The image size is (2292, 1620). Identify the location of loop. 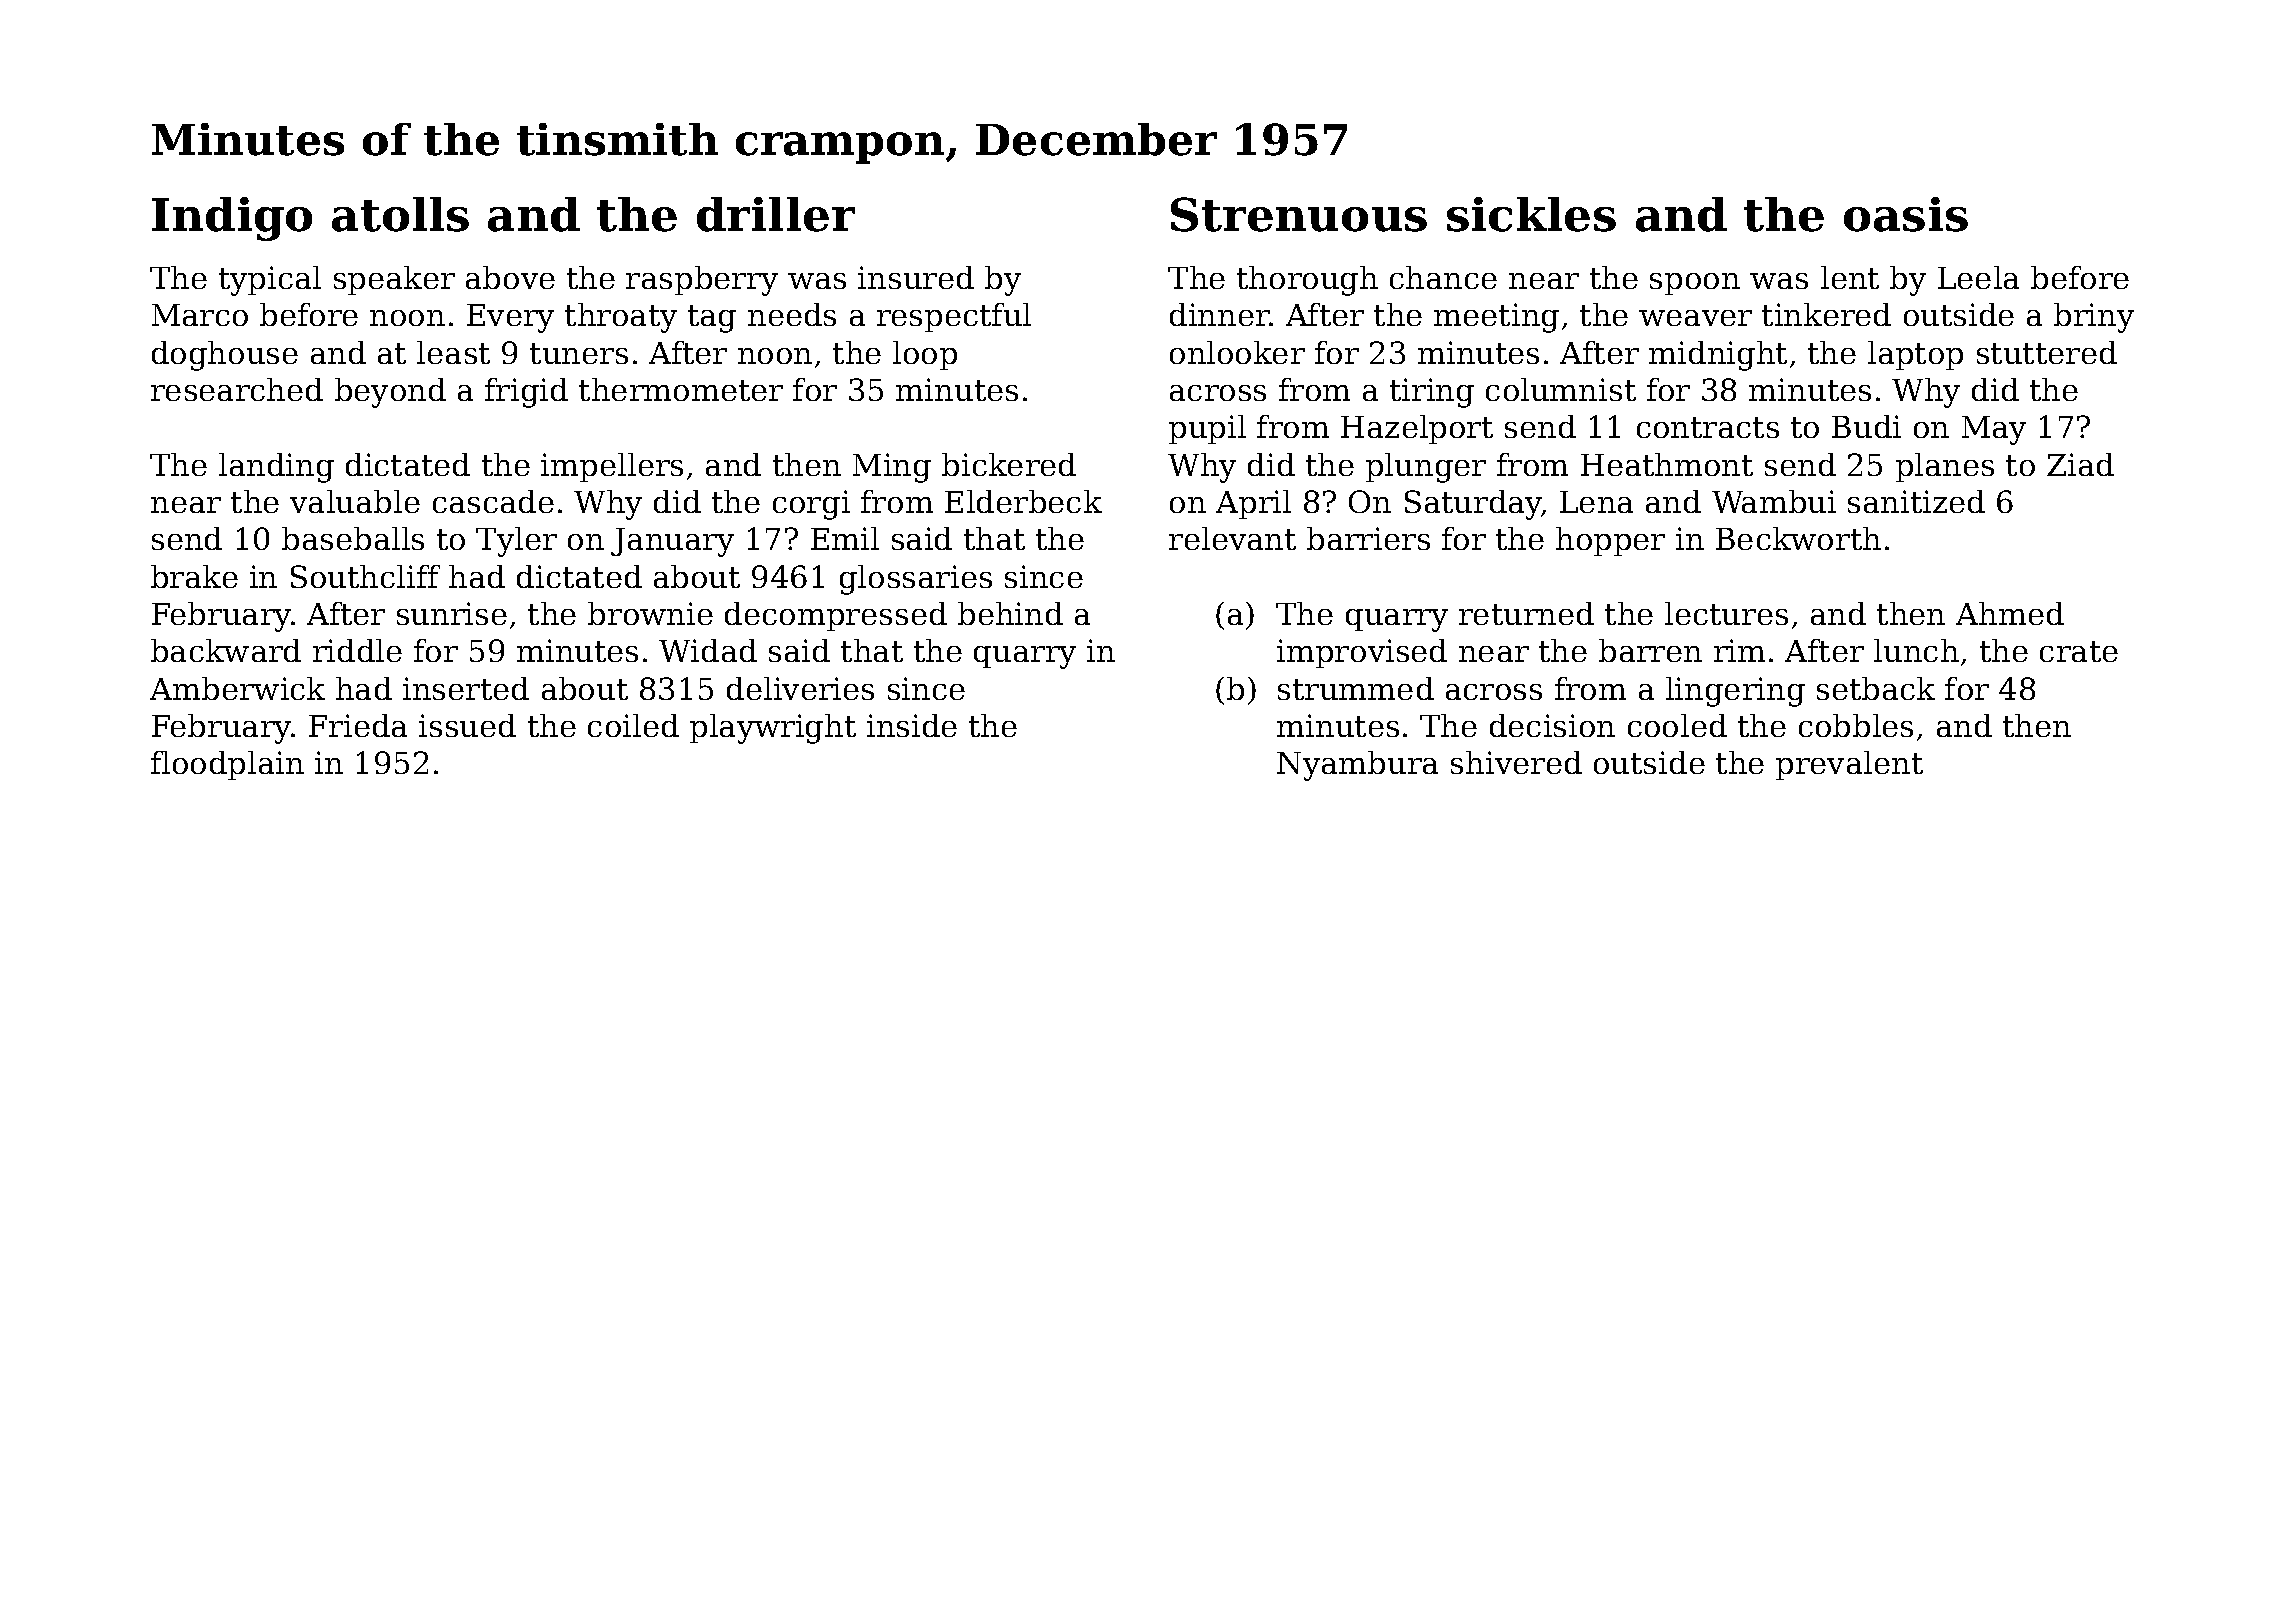
(925, 355).
